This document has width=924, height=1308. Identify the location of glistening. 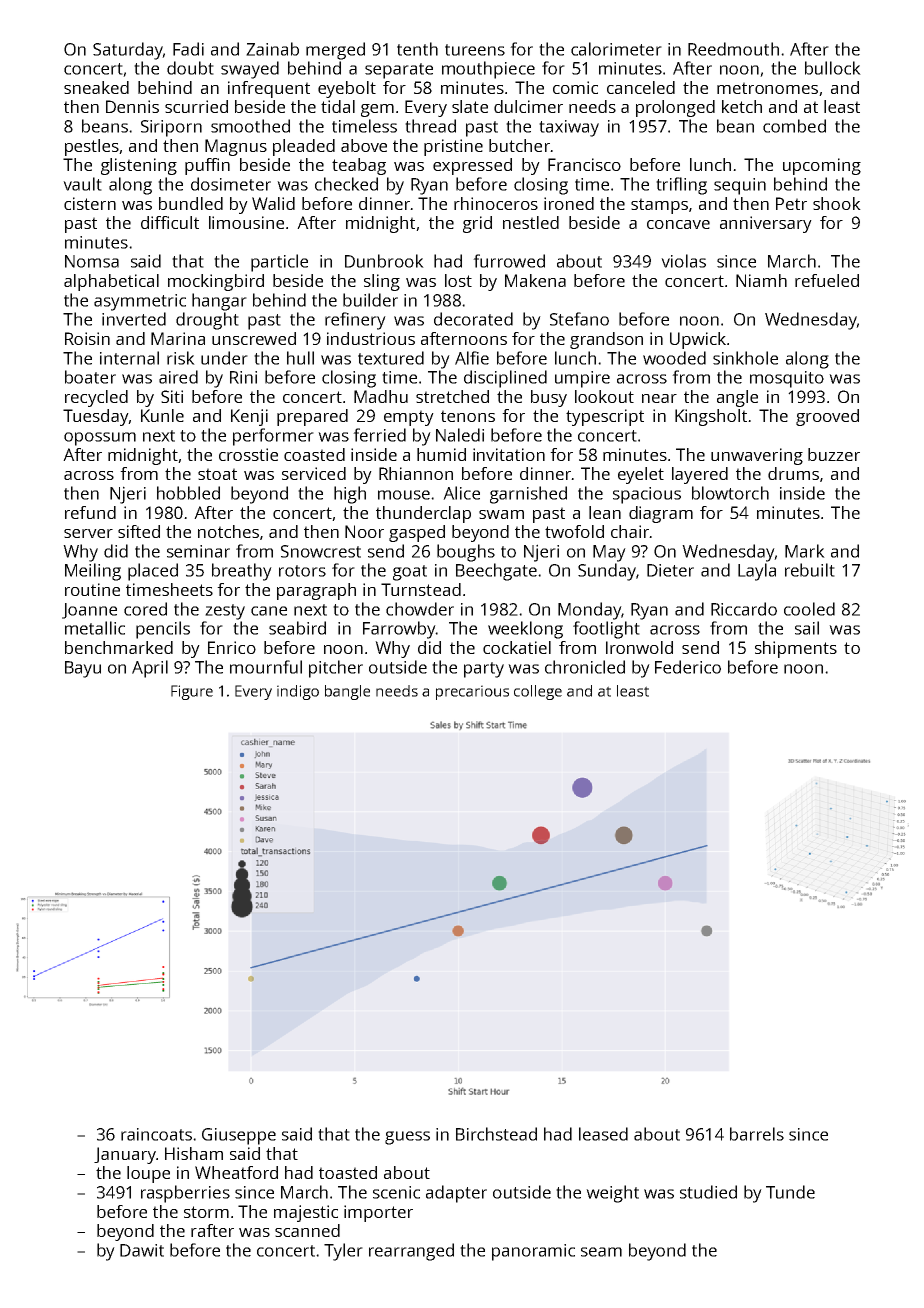
(139, 166).
